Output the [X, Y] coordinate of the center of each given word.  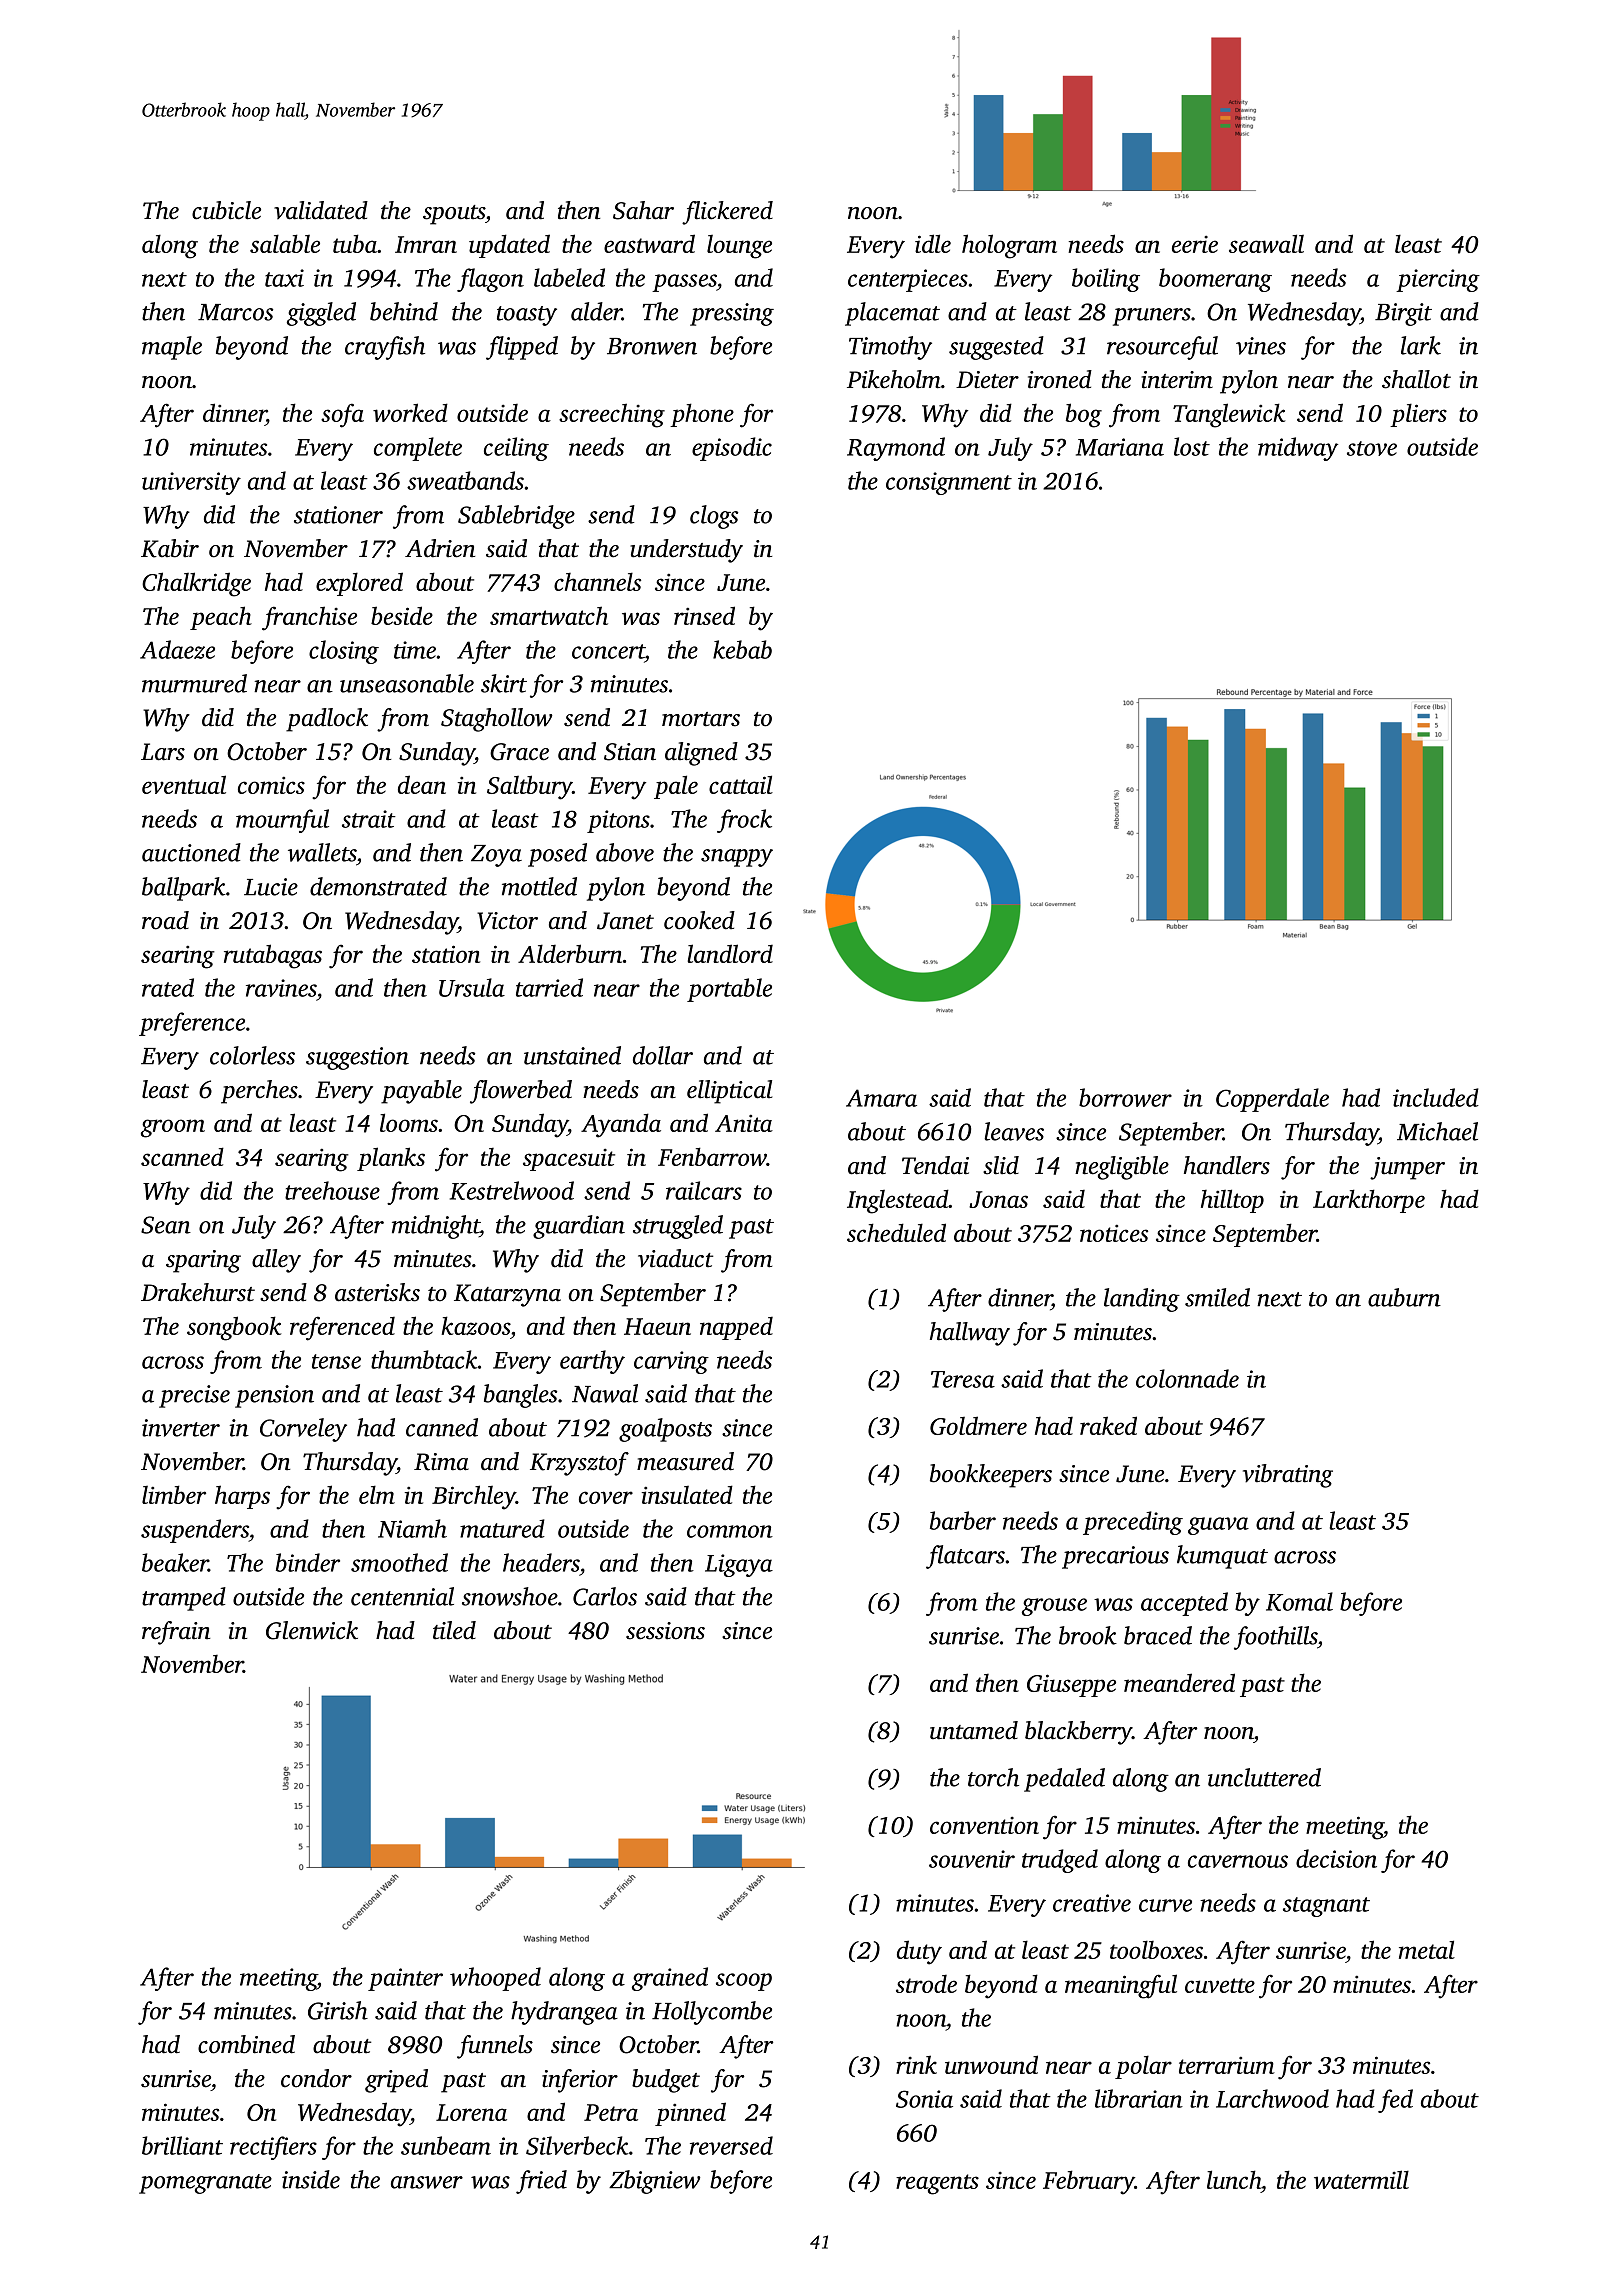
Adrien [440, 548]
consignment [949, 483]
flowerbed [521, 1092]
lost [1192, 446]
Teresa [963, 1379]
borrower [1125, 1097]
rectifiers [273, 2148]
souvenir [972, 1859]
